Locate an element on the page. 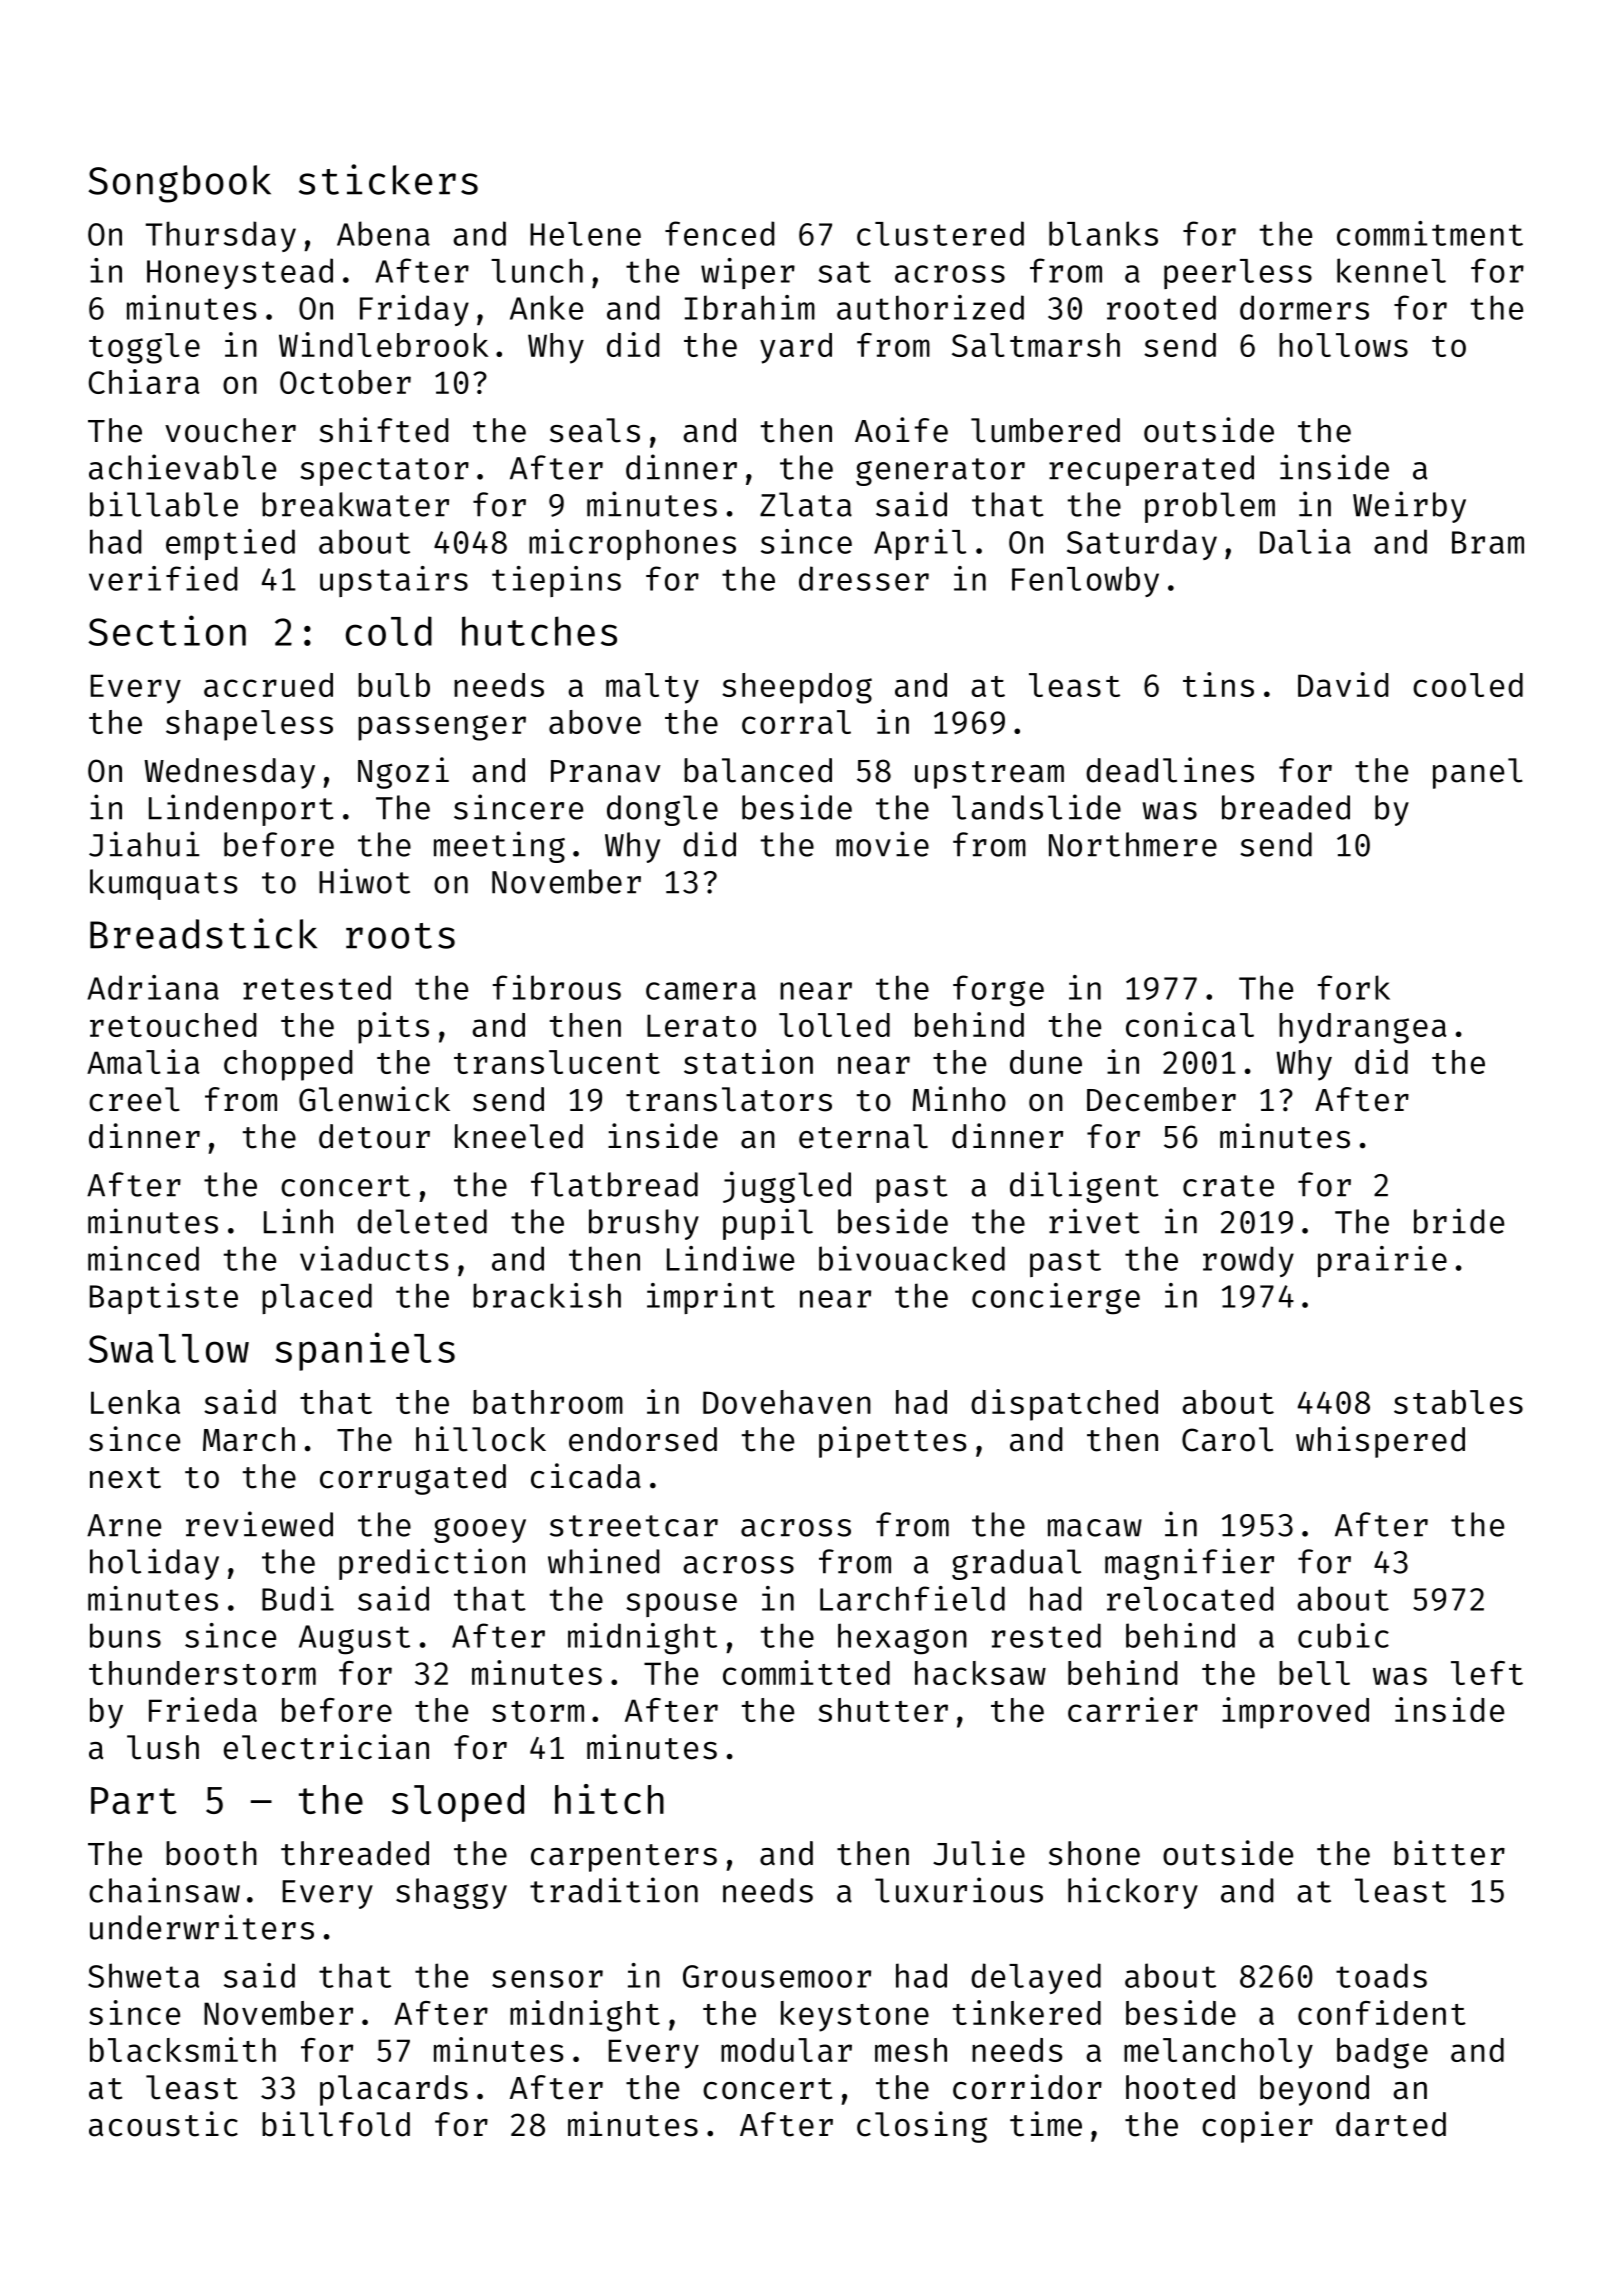 The image size is (1620, 2292). placed is located at coordinates (317, 1298).
